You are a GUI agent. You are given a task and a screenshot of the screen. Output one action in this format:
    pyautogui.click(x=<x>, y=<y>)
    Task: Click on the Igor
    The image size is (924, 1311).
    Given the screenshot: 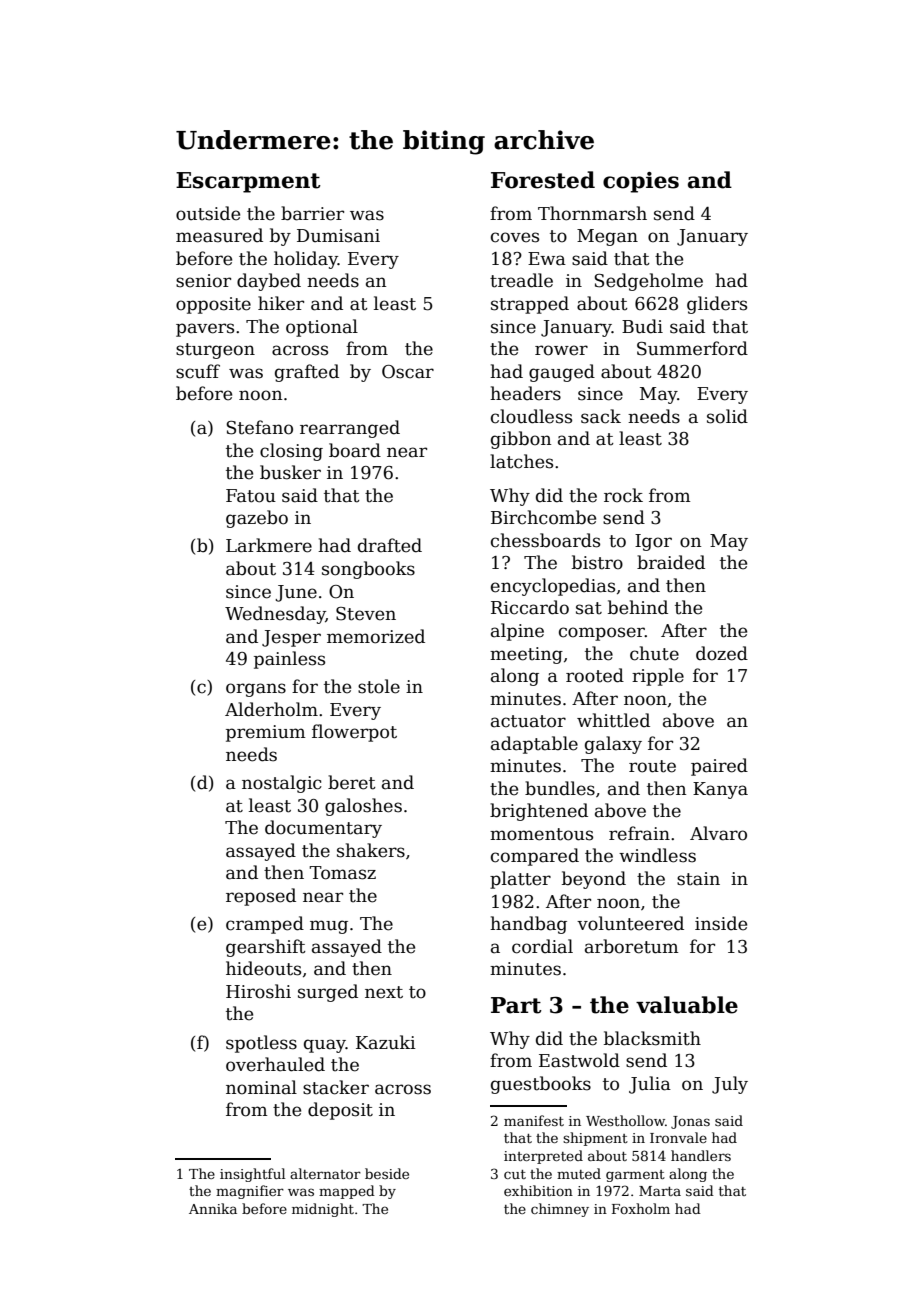 What is the action you would take?
    pyautogui.click(x=653, y=542)
